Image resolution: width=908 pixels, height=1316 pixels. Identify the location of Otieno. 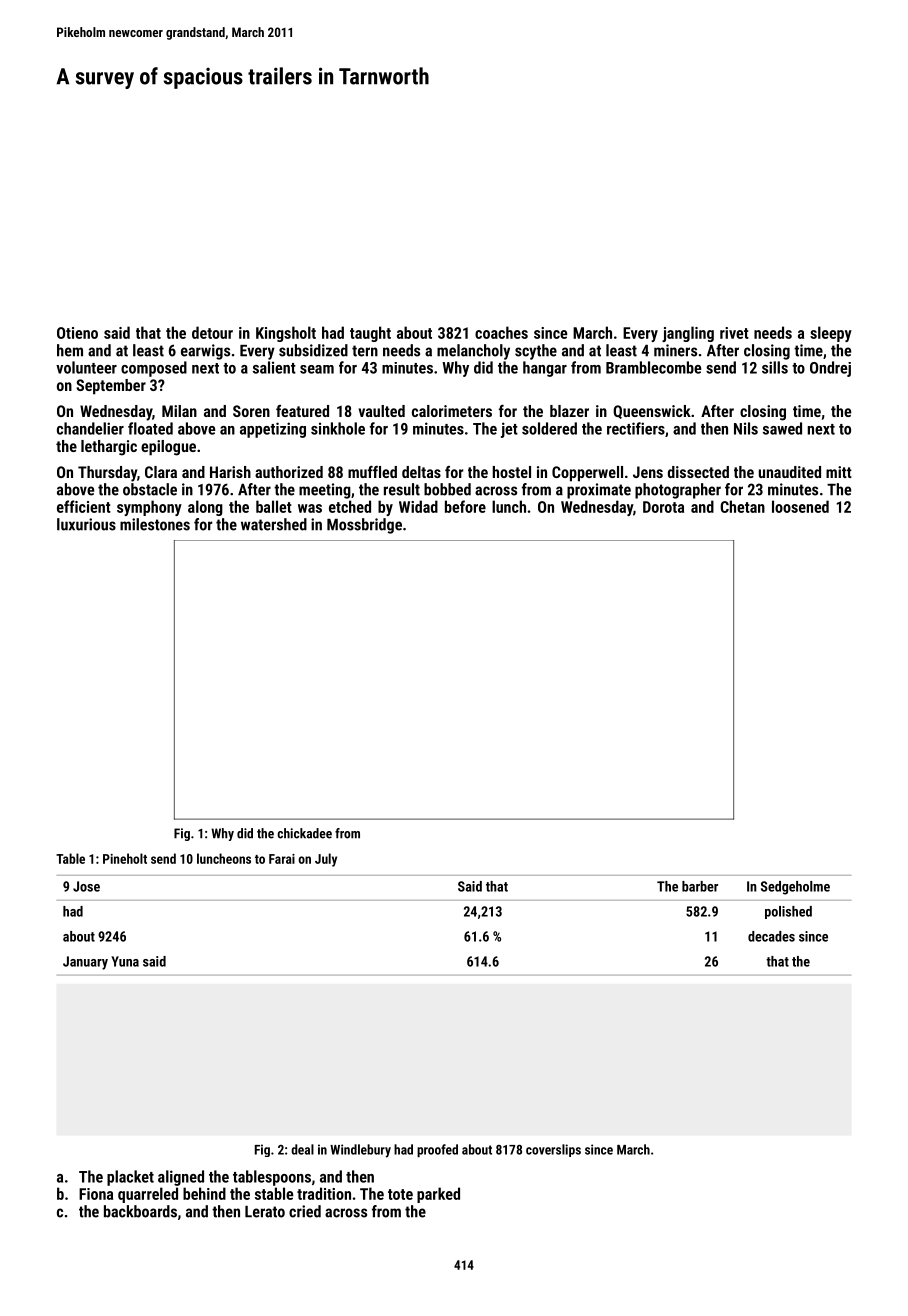
(77, 333).
